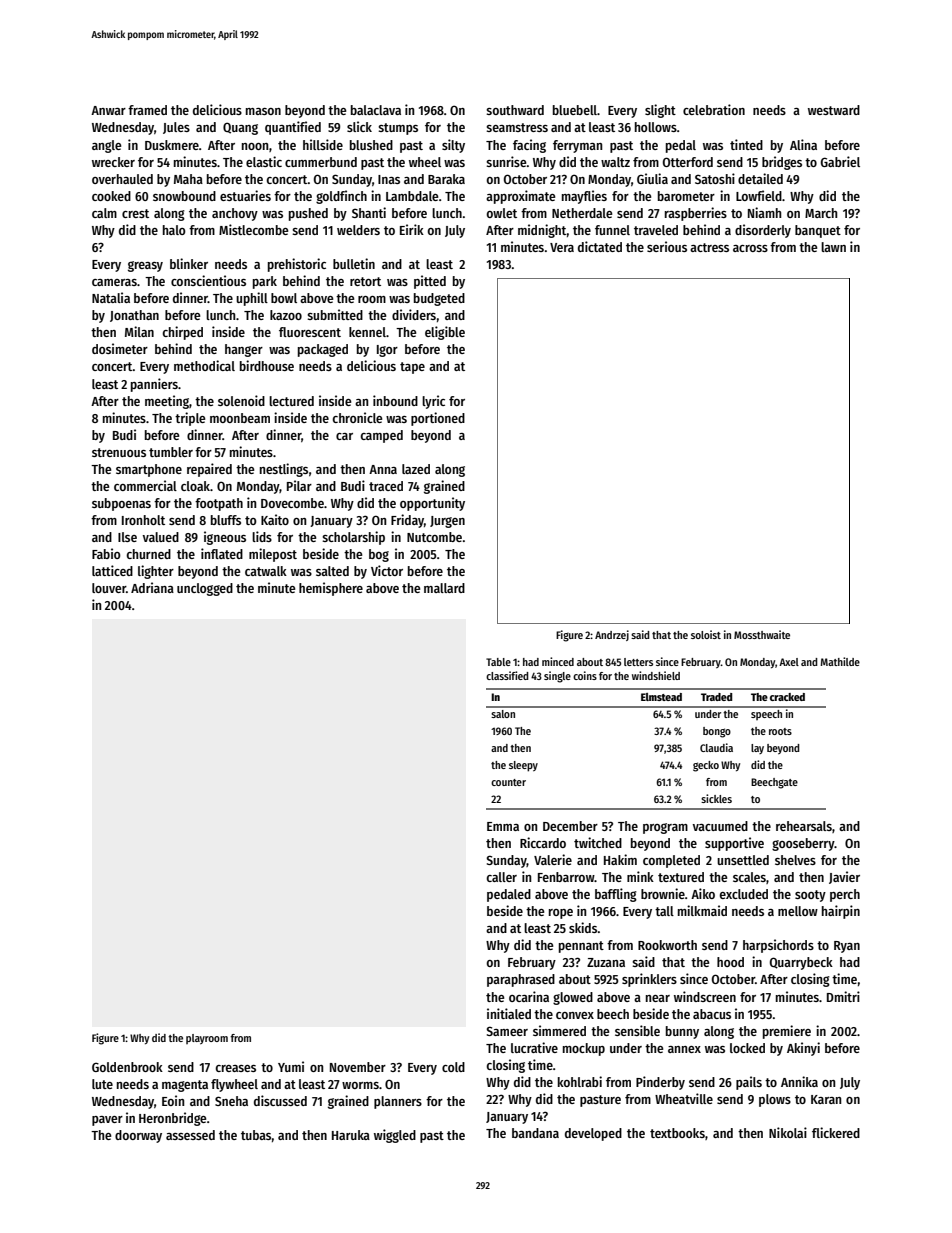  Describe the element at coordinates (256, 1135) in the screenshot. I see `tubas` at that location.
